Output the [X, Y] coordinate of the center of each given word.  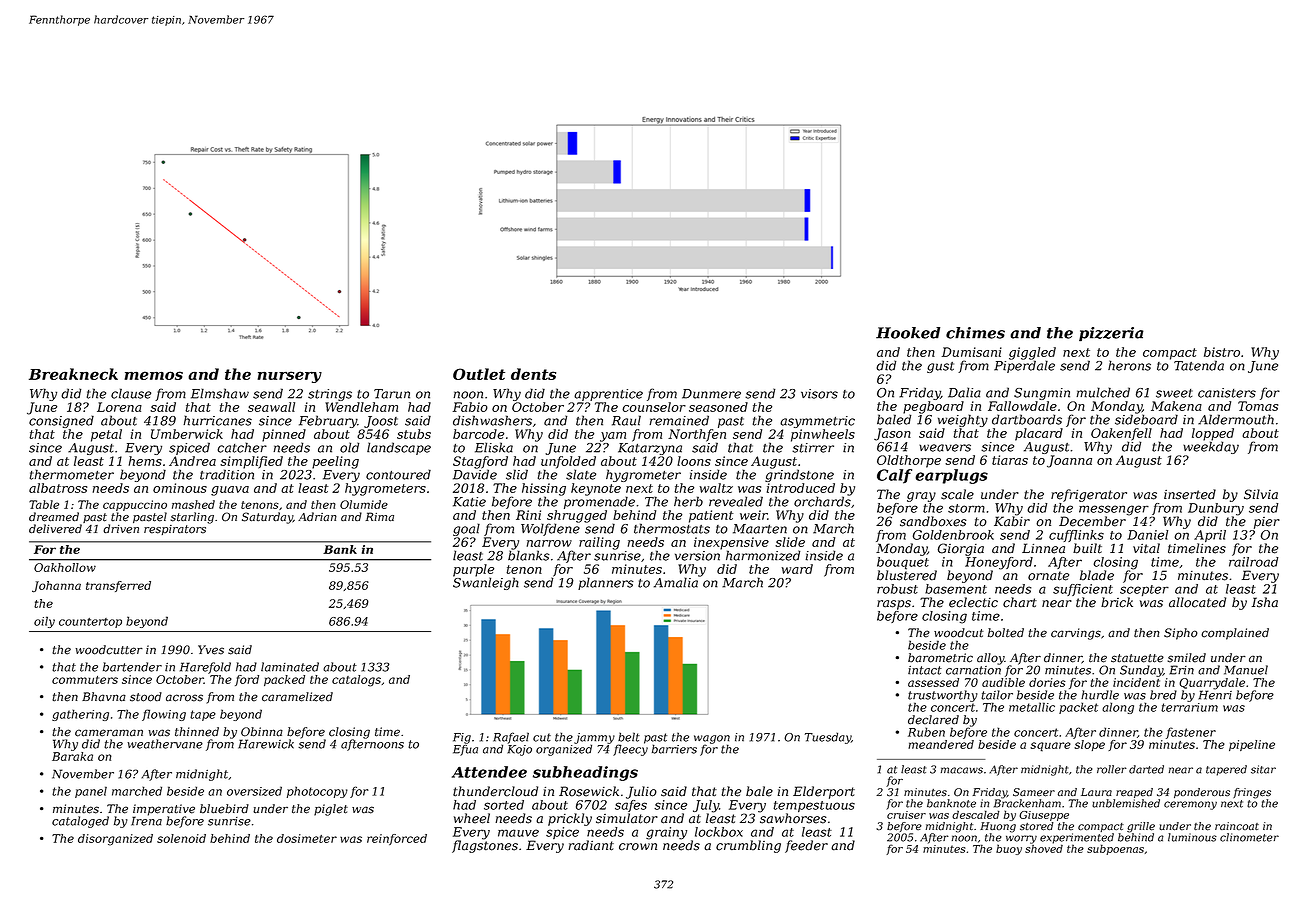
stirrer [813, 448]
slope [1089, 745]
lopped [1213, 434]
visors [819, 394]
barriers [674, 749]
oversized [254, 791]
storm [966, 508]
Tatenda [1199, 365]
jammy [594, 738]
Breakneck [73, 374]
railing [599, 543]
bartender [132, 667]
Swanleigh [486, 583]
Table [44, 504]
